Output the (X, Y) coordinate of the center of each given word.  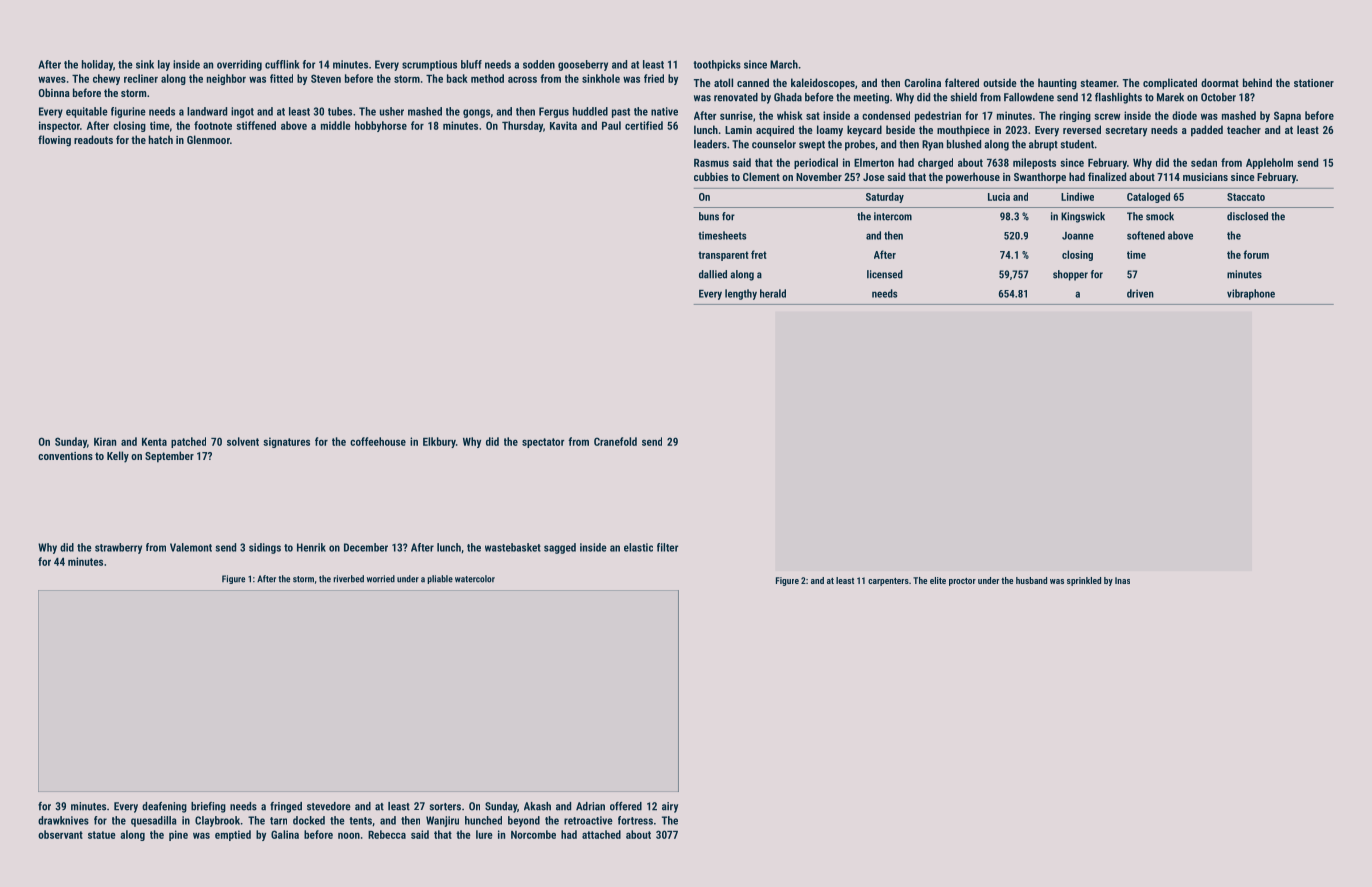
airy (670, 807)
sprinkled (1084, 581)
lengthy (741, 294)
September (169, 457)
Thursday (522, 126)
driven (1140, 293)
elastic (638, 547)
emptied (233, 835)
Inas (1122, 580)
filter (667, 547)
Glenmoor (208, 139)
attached (601, 834)
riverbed (348, 579)
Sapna (1287, 116)
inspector (59, 126)
